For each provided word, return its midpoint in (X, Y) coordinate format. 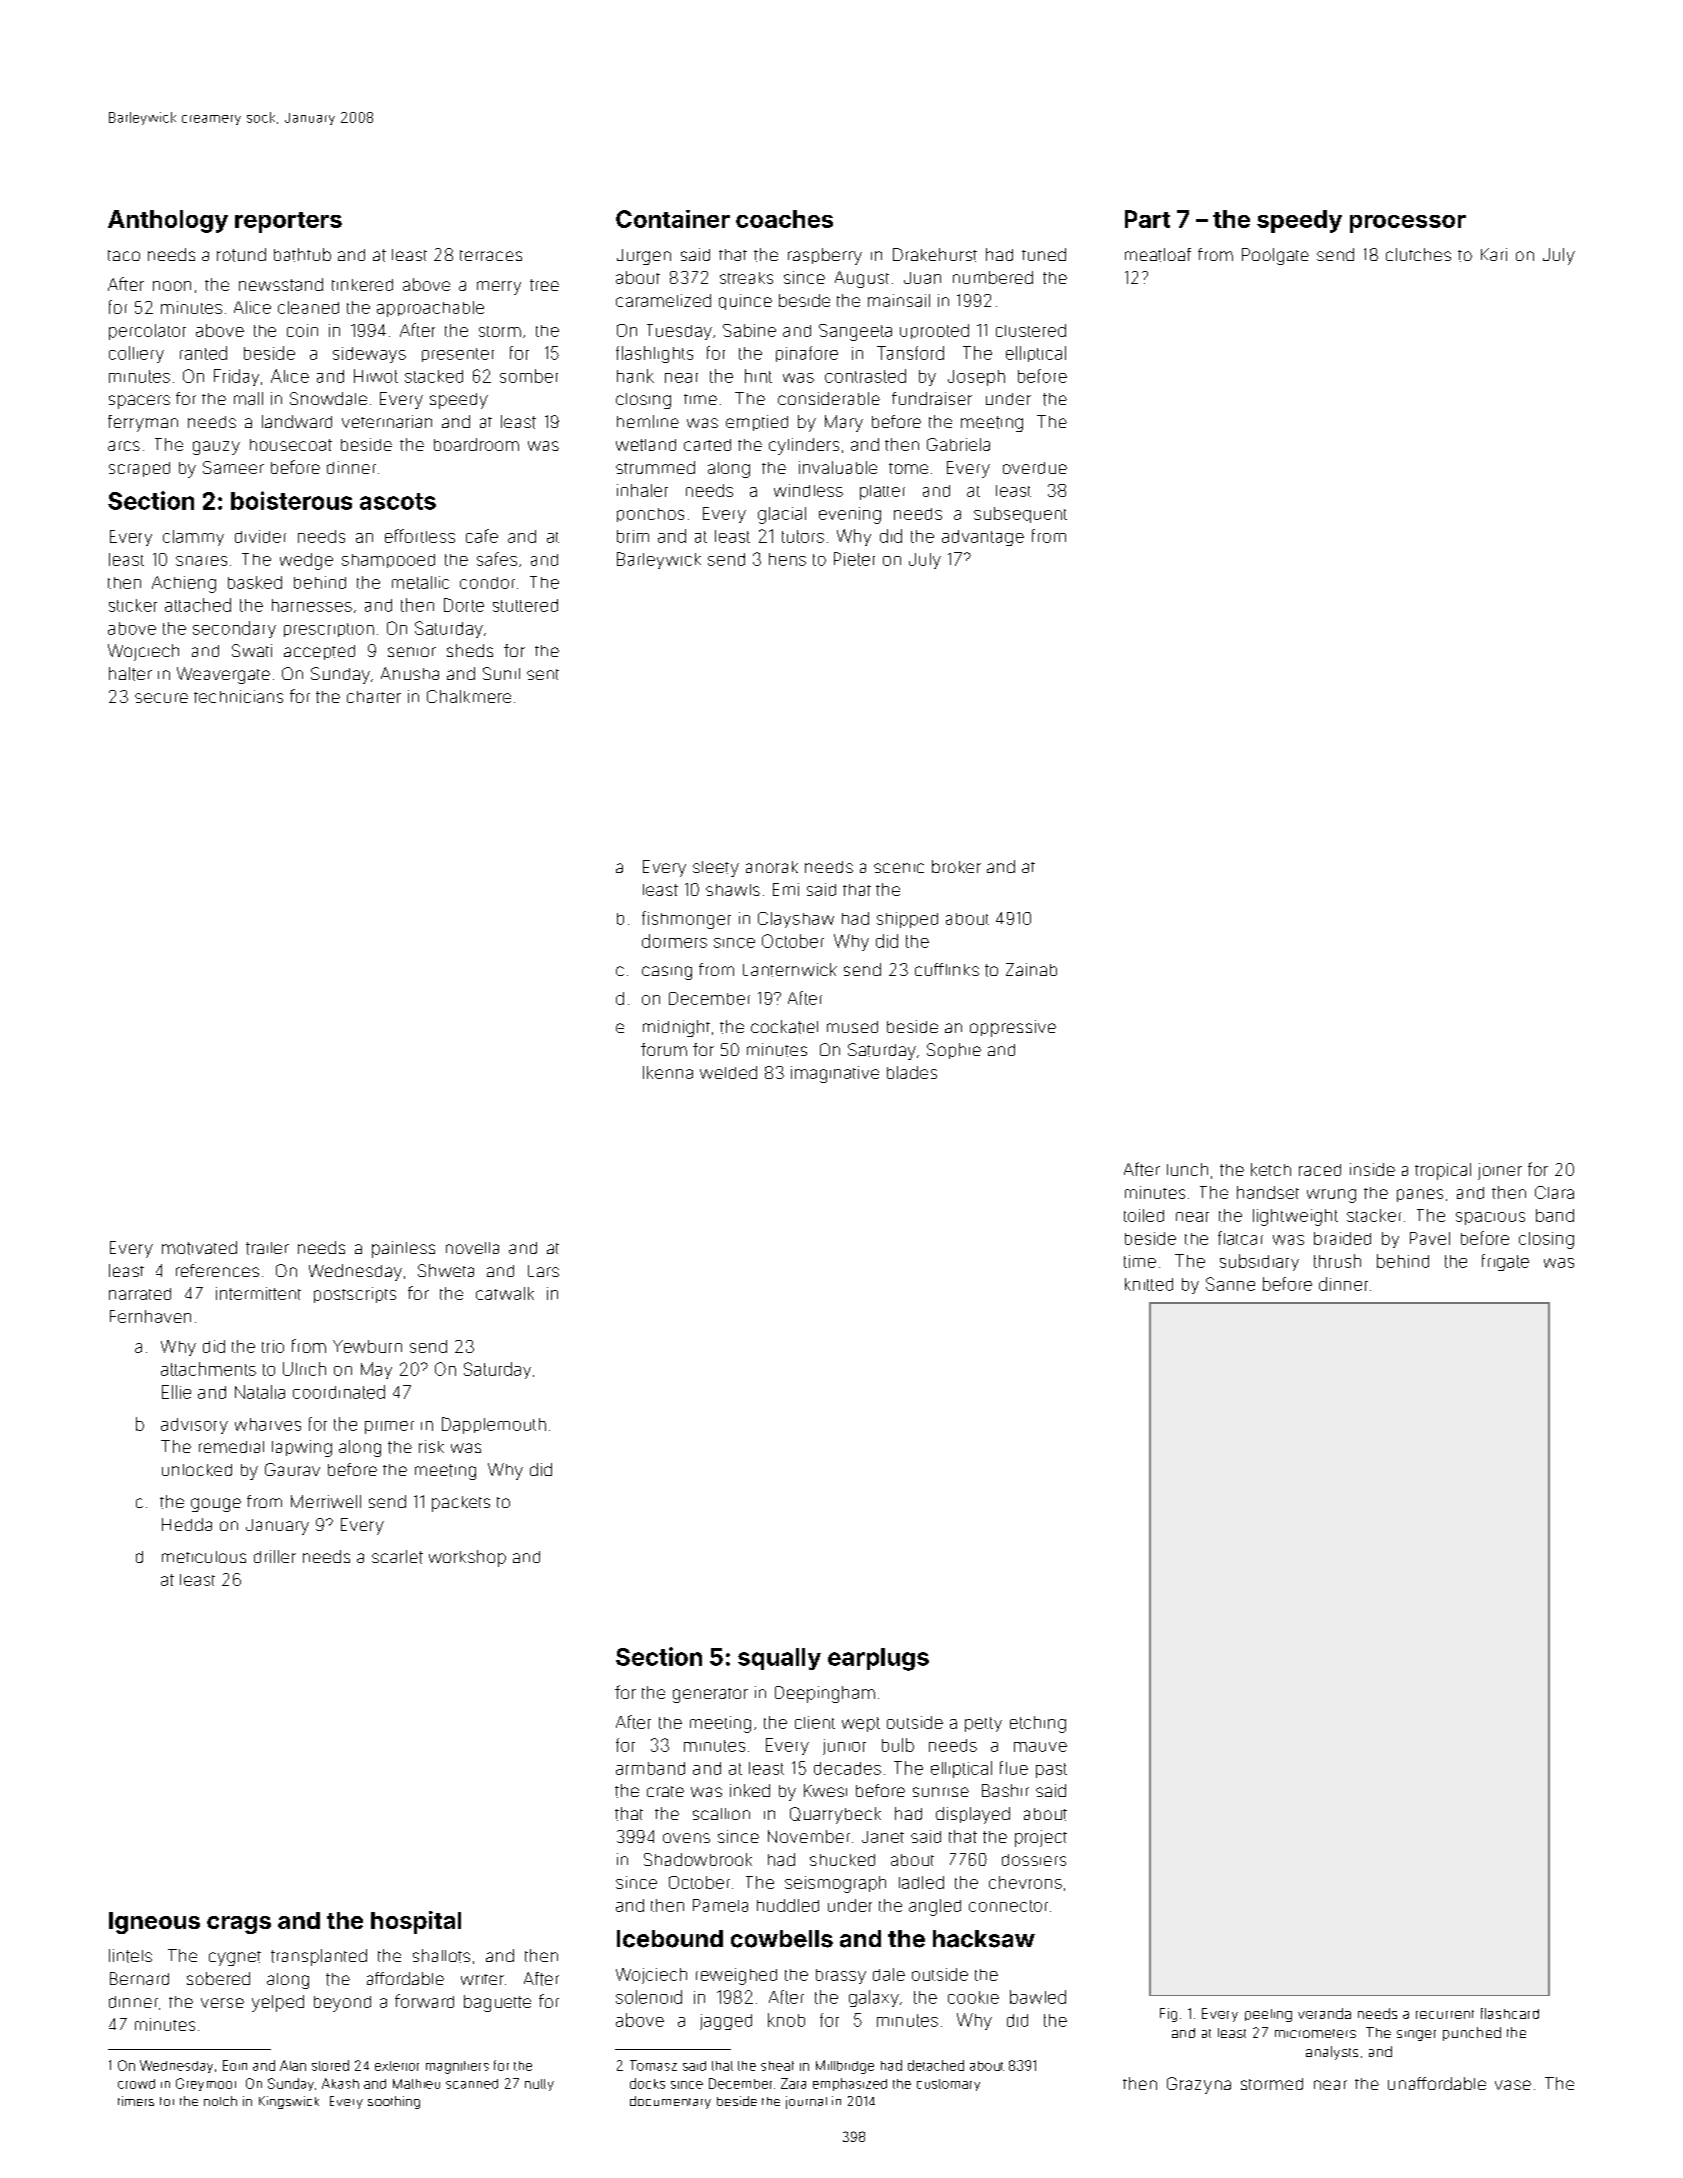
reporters (288, 222)
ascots (398, 501)
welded (728, 1072)
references (217, 1270)
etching (1038, 1724)
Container (673, 219)
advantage (983, 538)
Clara (1554, 1192)
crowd (136, 2084)
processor (1408, 224)
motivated (199, 1248)
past (1051, 1770)
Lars (543, 1271)
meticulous (204, 1557)
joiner (1500, 1171)
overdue (1035, 468)
